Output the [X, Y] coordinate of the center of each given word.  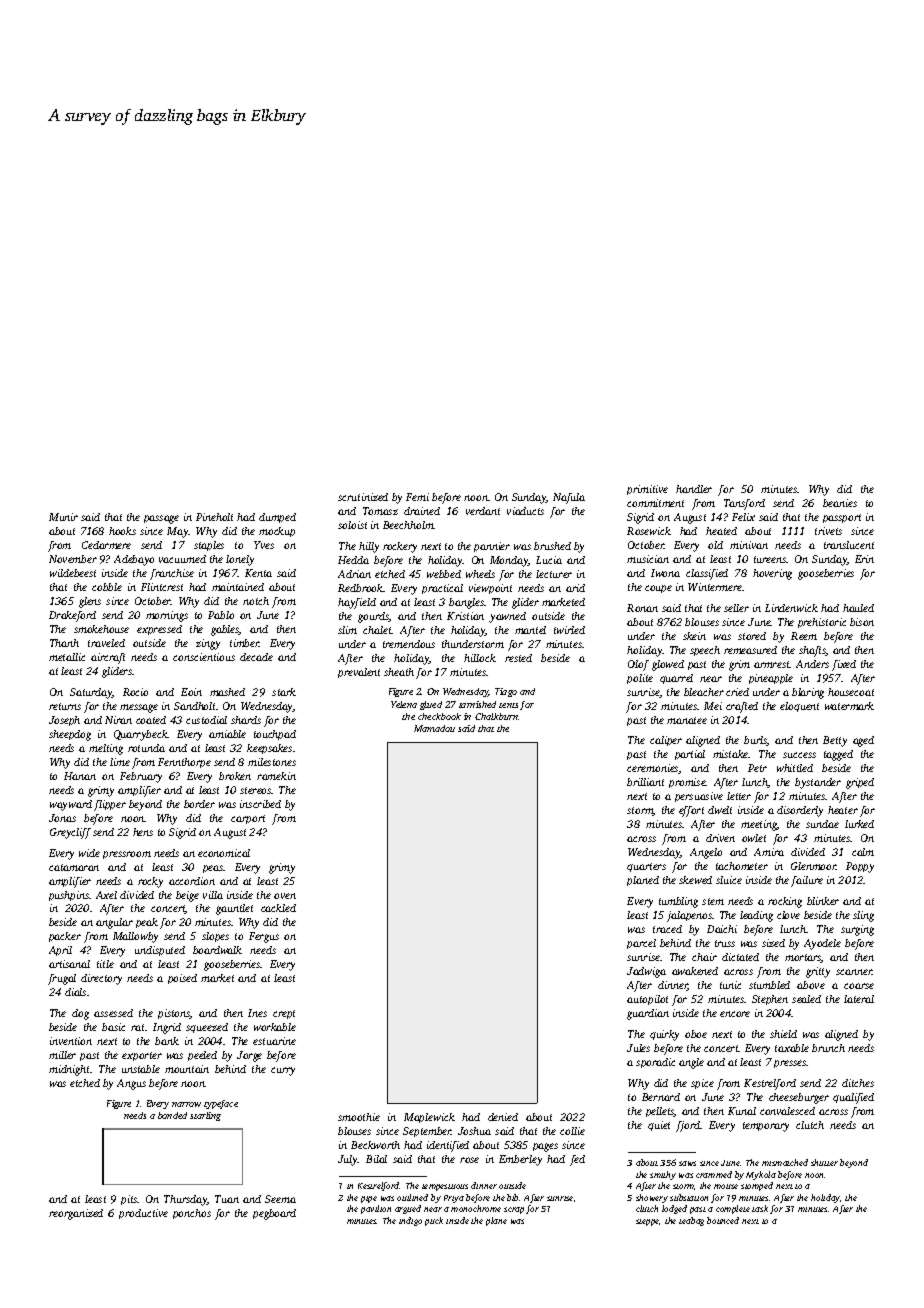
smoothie [359, 1117]
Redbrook [360, 588]
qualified [853, 1098]
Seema [280, 1199]
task [760, 1208]
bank [167, 1041]
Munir [63, 517]
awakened [695, 971]
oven [285, 896]
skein [694, 636]
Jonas [62, 818]
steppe [648, 1222]
